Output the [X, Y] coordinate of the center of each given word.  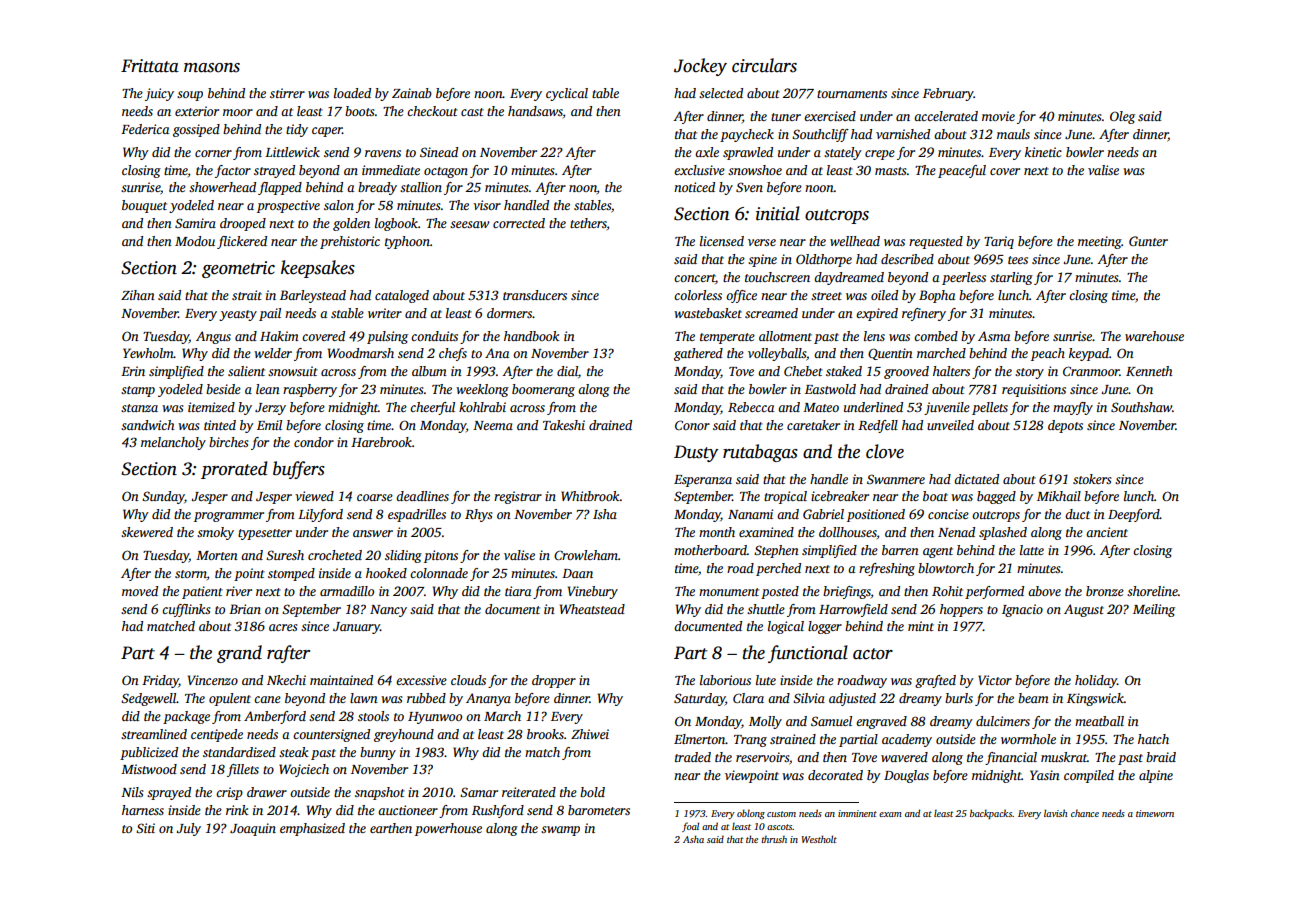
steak [293, 752]
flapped [280, 188]
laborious [725, 680]
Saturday [699, 699]
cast [472, 112]
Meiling [1154, 610]
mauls [1013, 134]
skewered [147, 532]
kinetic [1043, 152]
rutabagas [760, 453]
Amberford [275, 717]
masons [212, 68]
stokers [1092, 479]
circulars [764, 65]
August [1084, 610]
